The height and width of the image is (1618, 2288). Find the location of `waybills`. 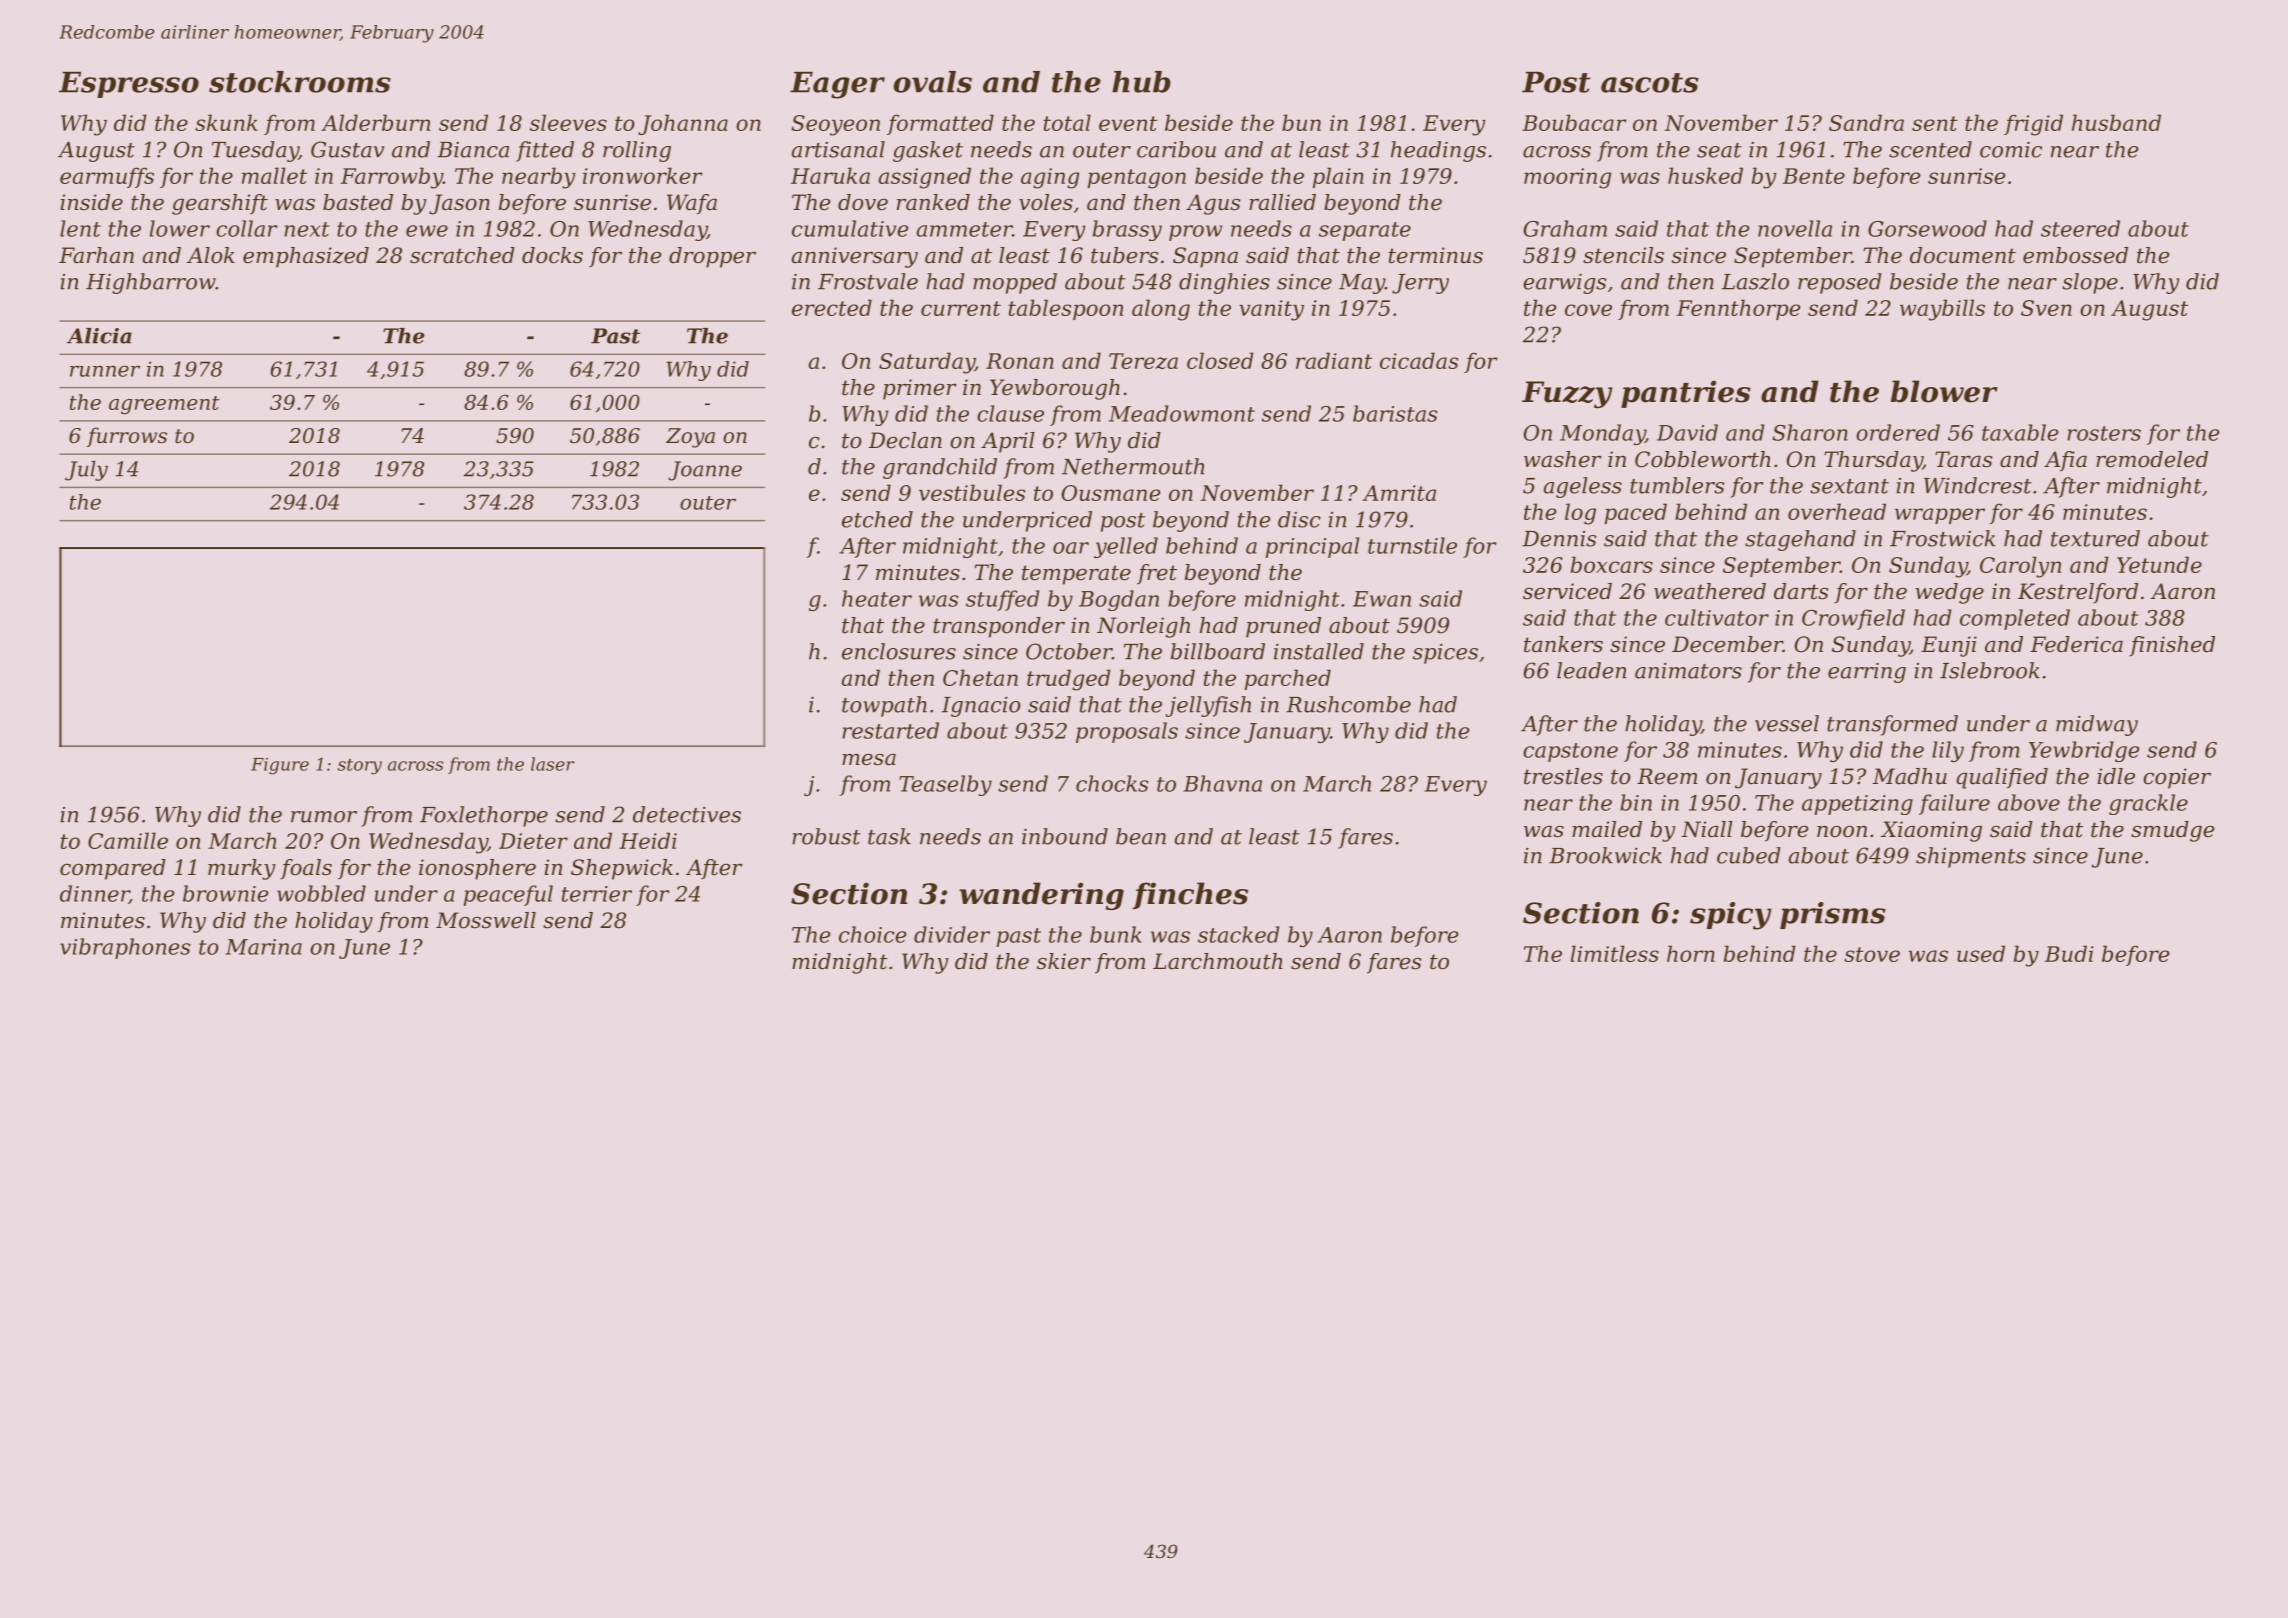

waybills is located at coordinates (1942, 310).
